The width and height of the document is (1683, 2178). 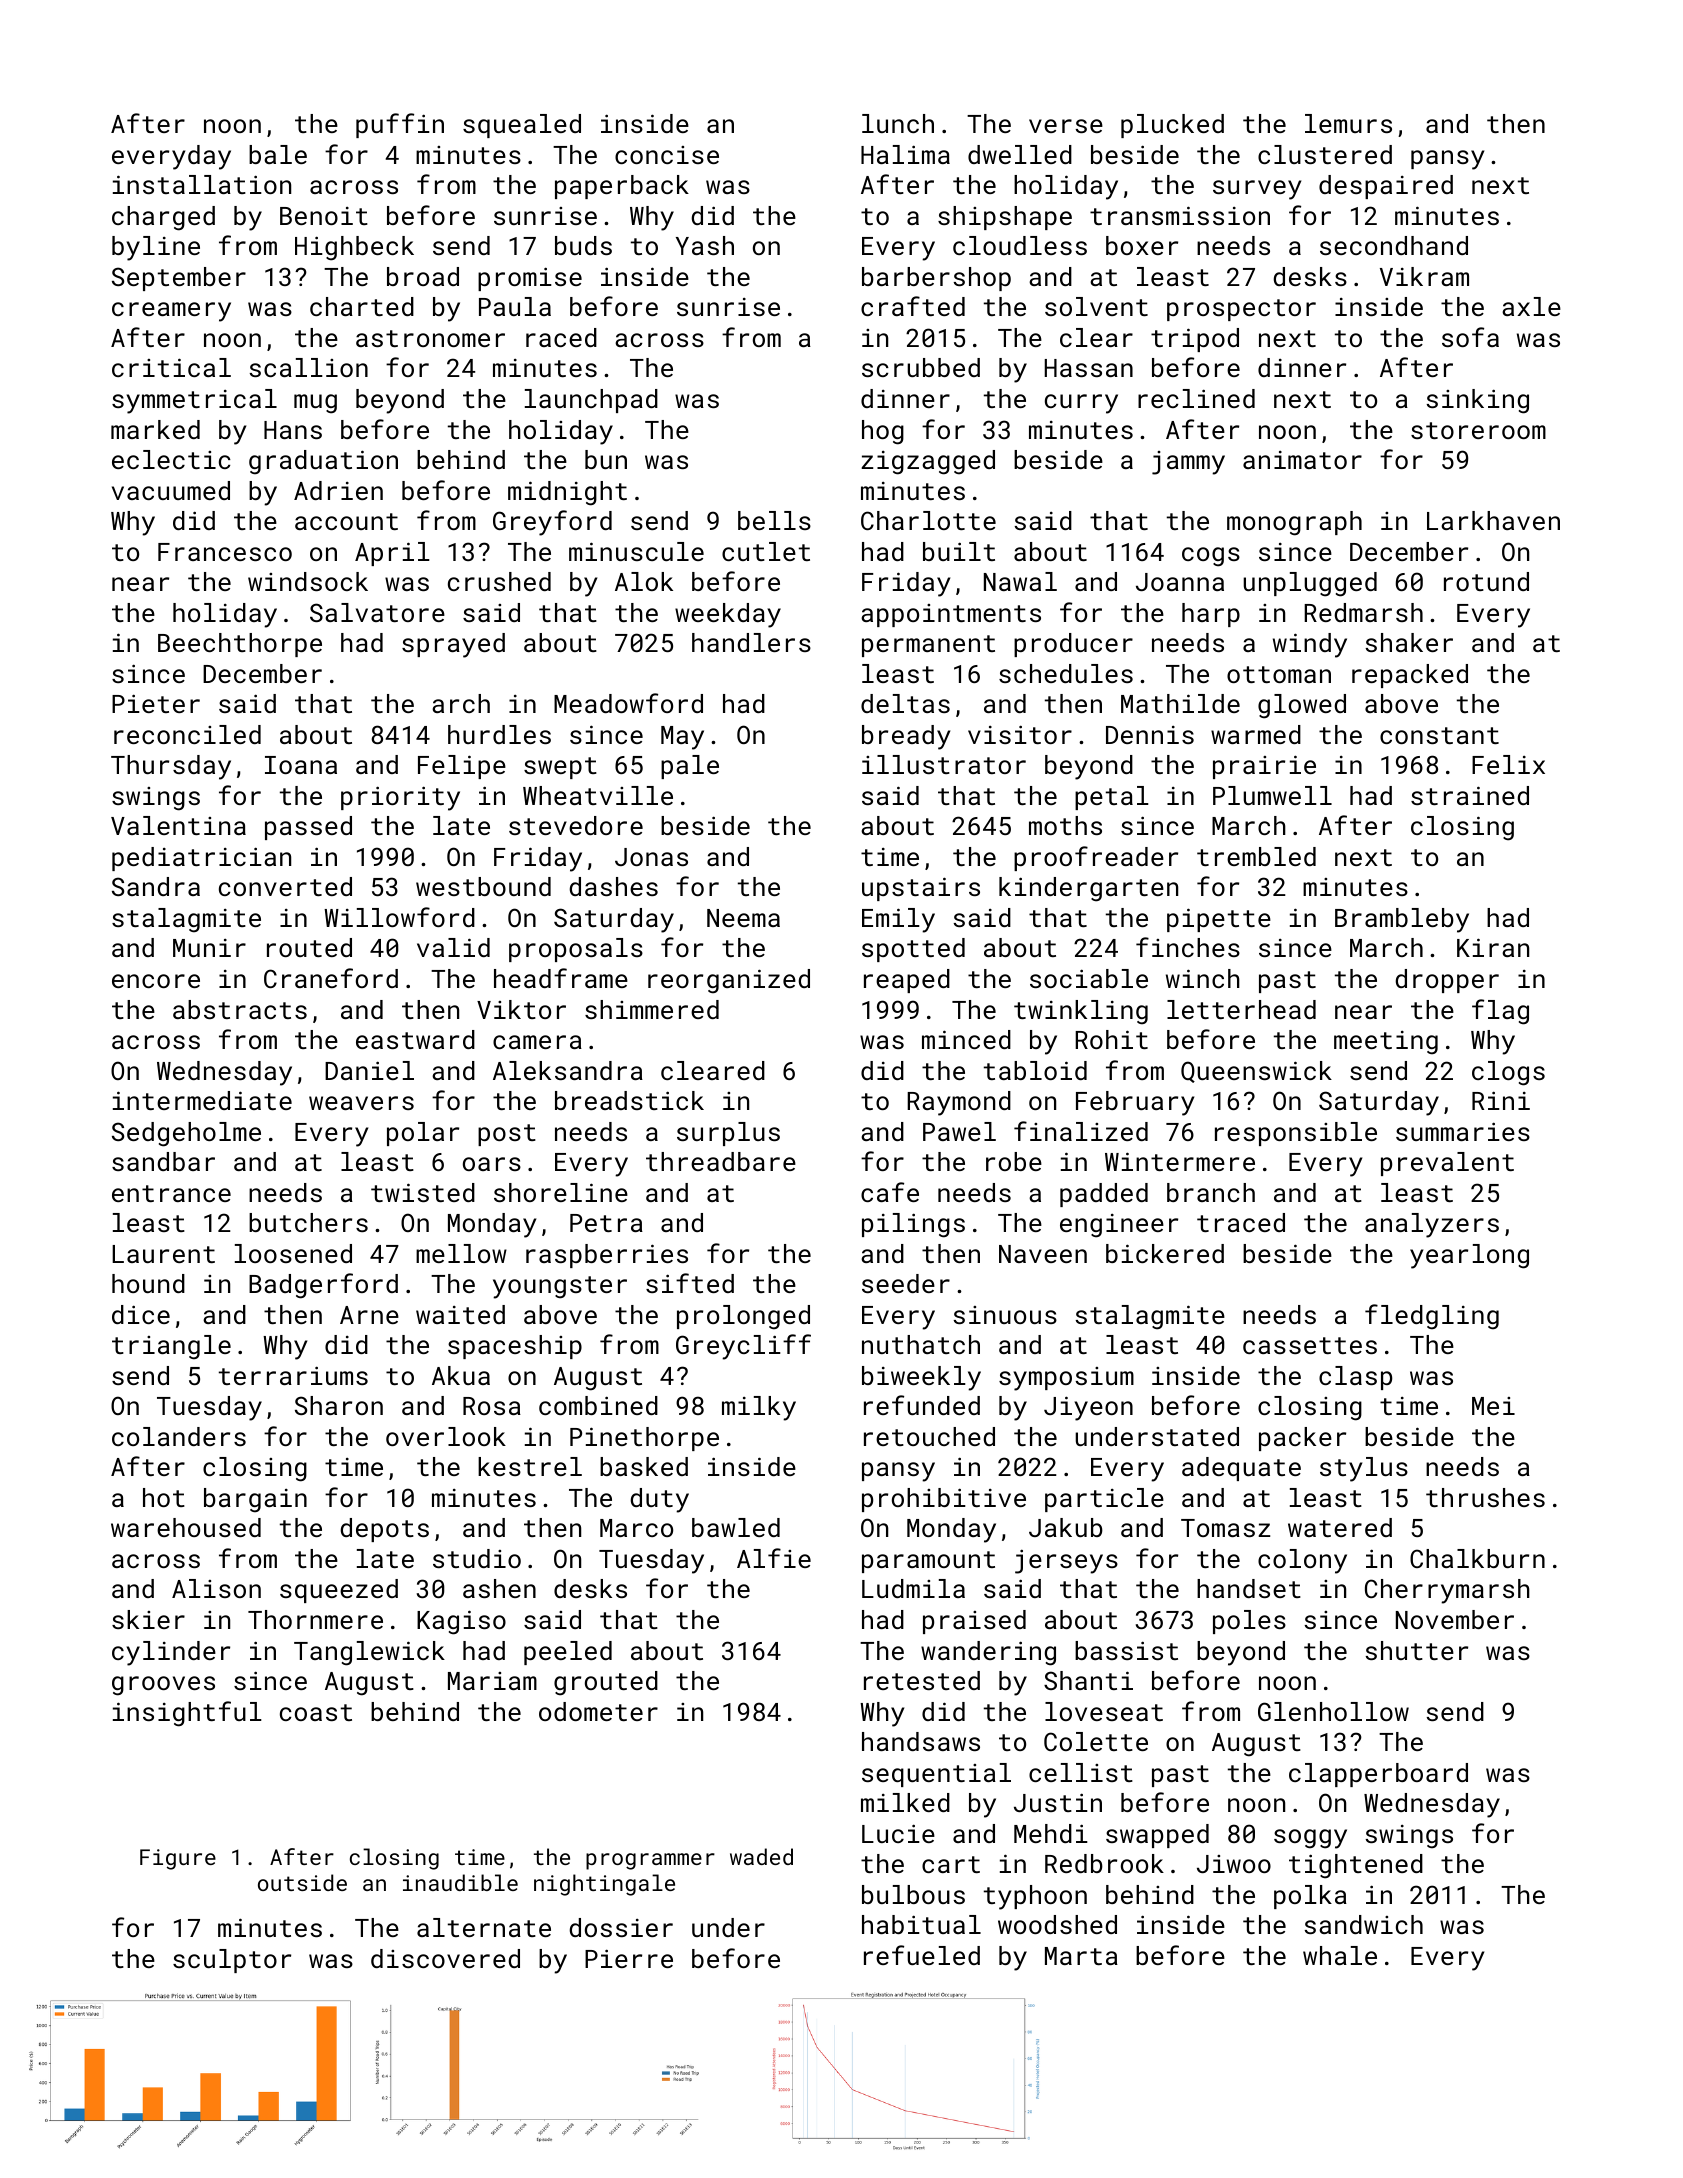 I want to click on refueled, so click(x=922, y=1955).
